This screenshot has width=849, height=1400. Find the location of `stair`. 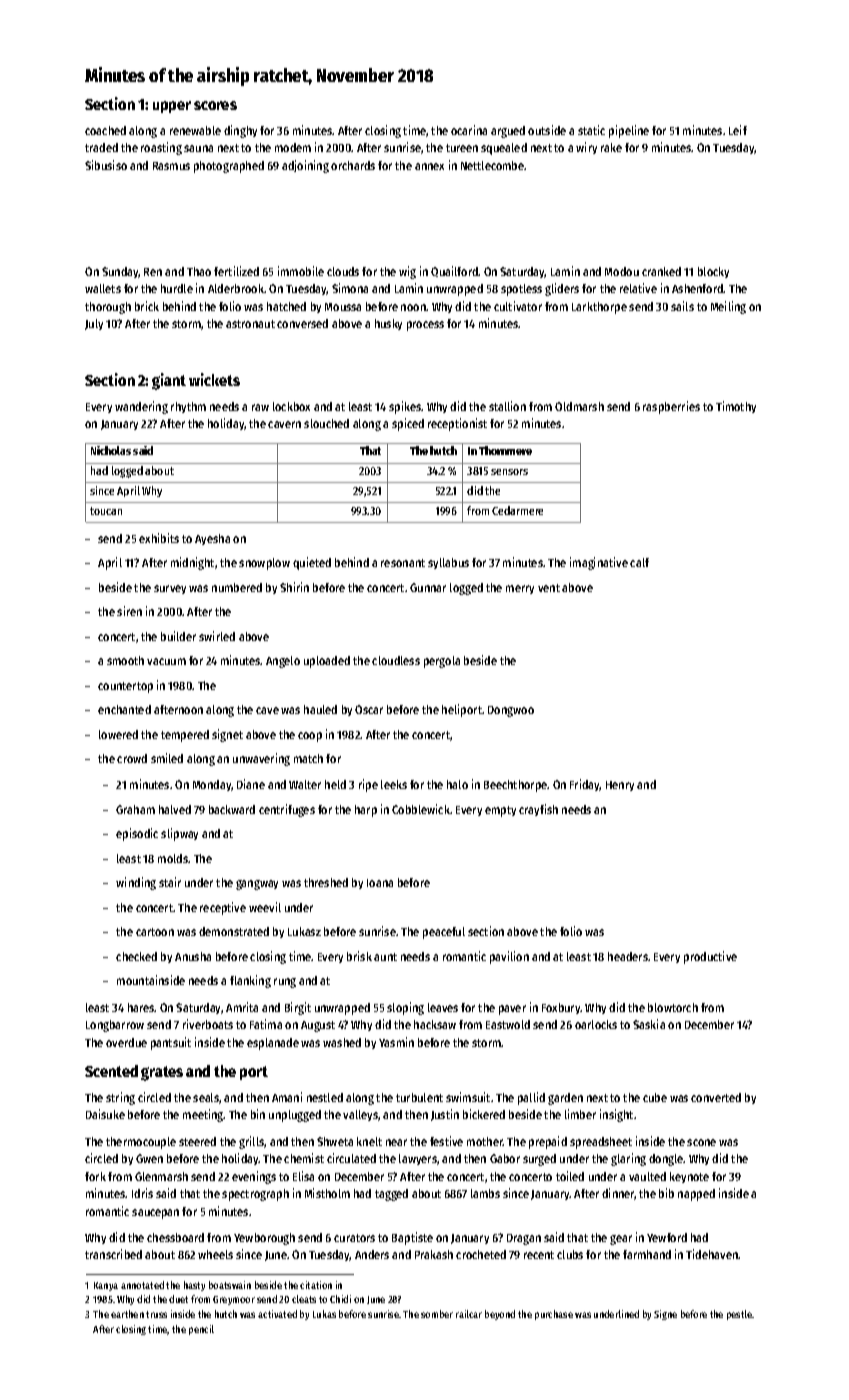

stair is located at coordinates (170, 882).
